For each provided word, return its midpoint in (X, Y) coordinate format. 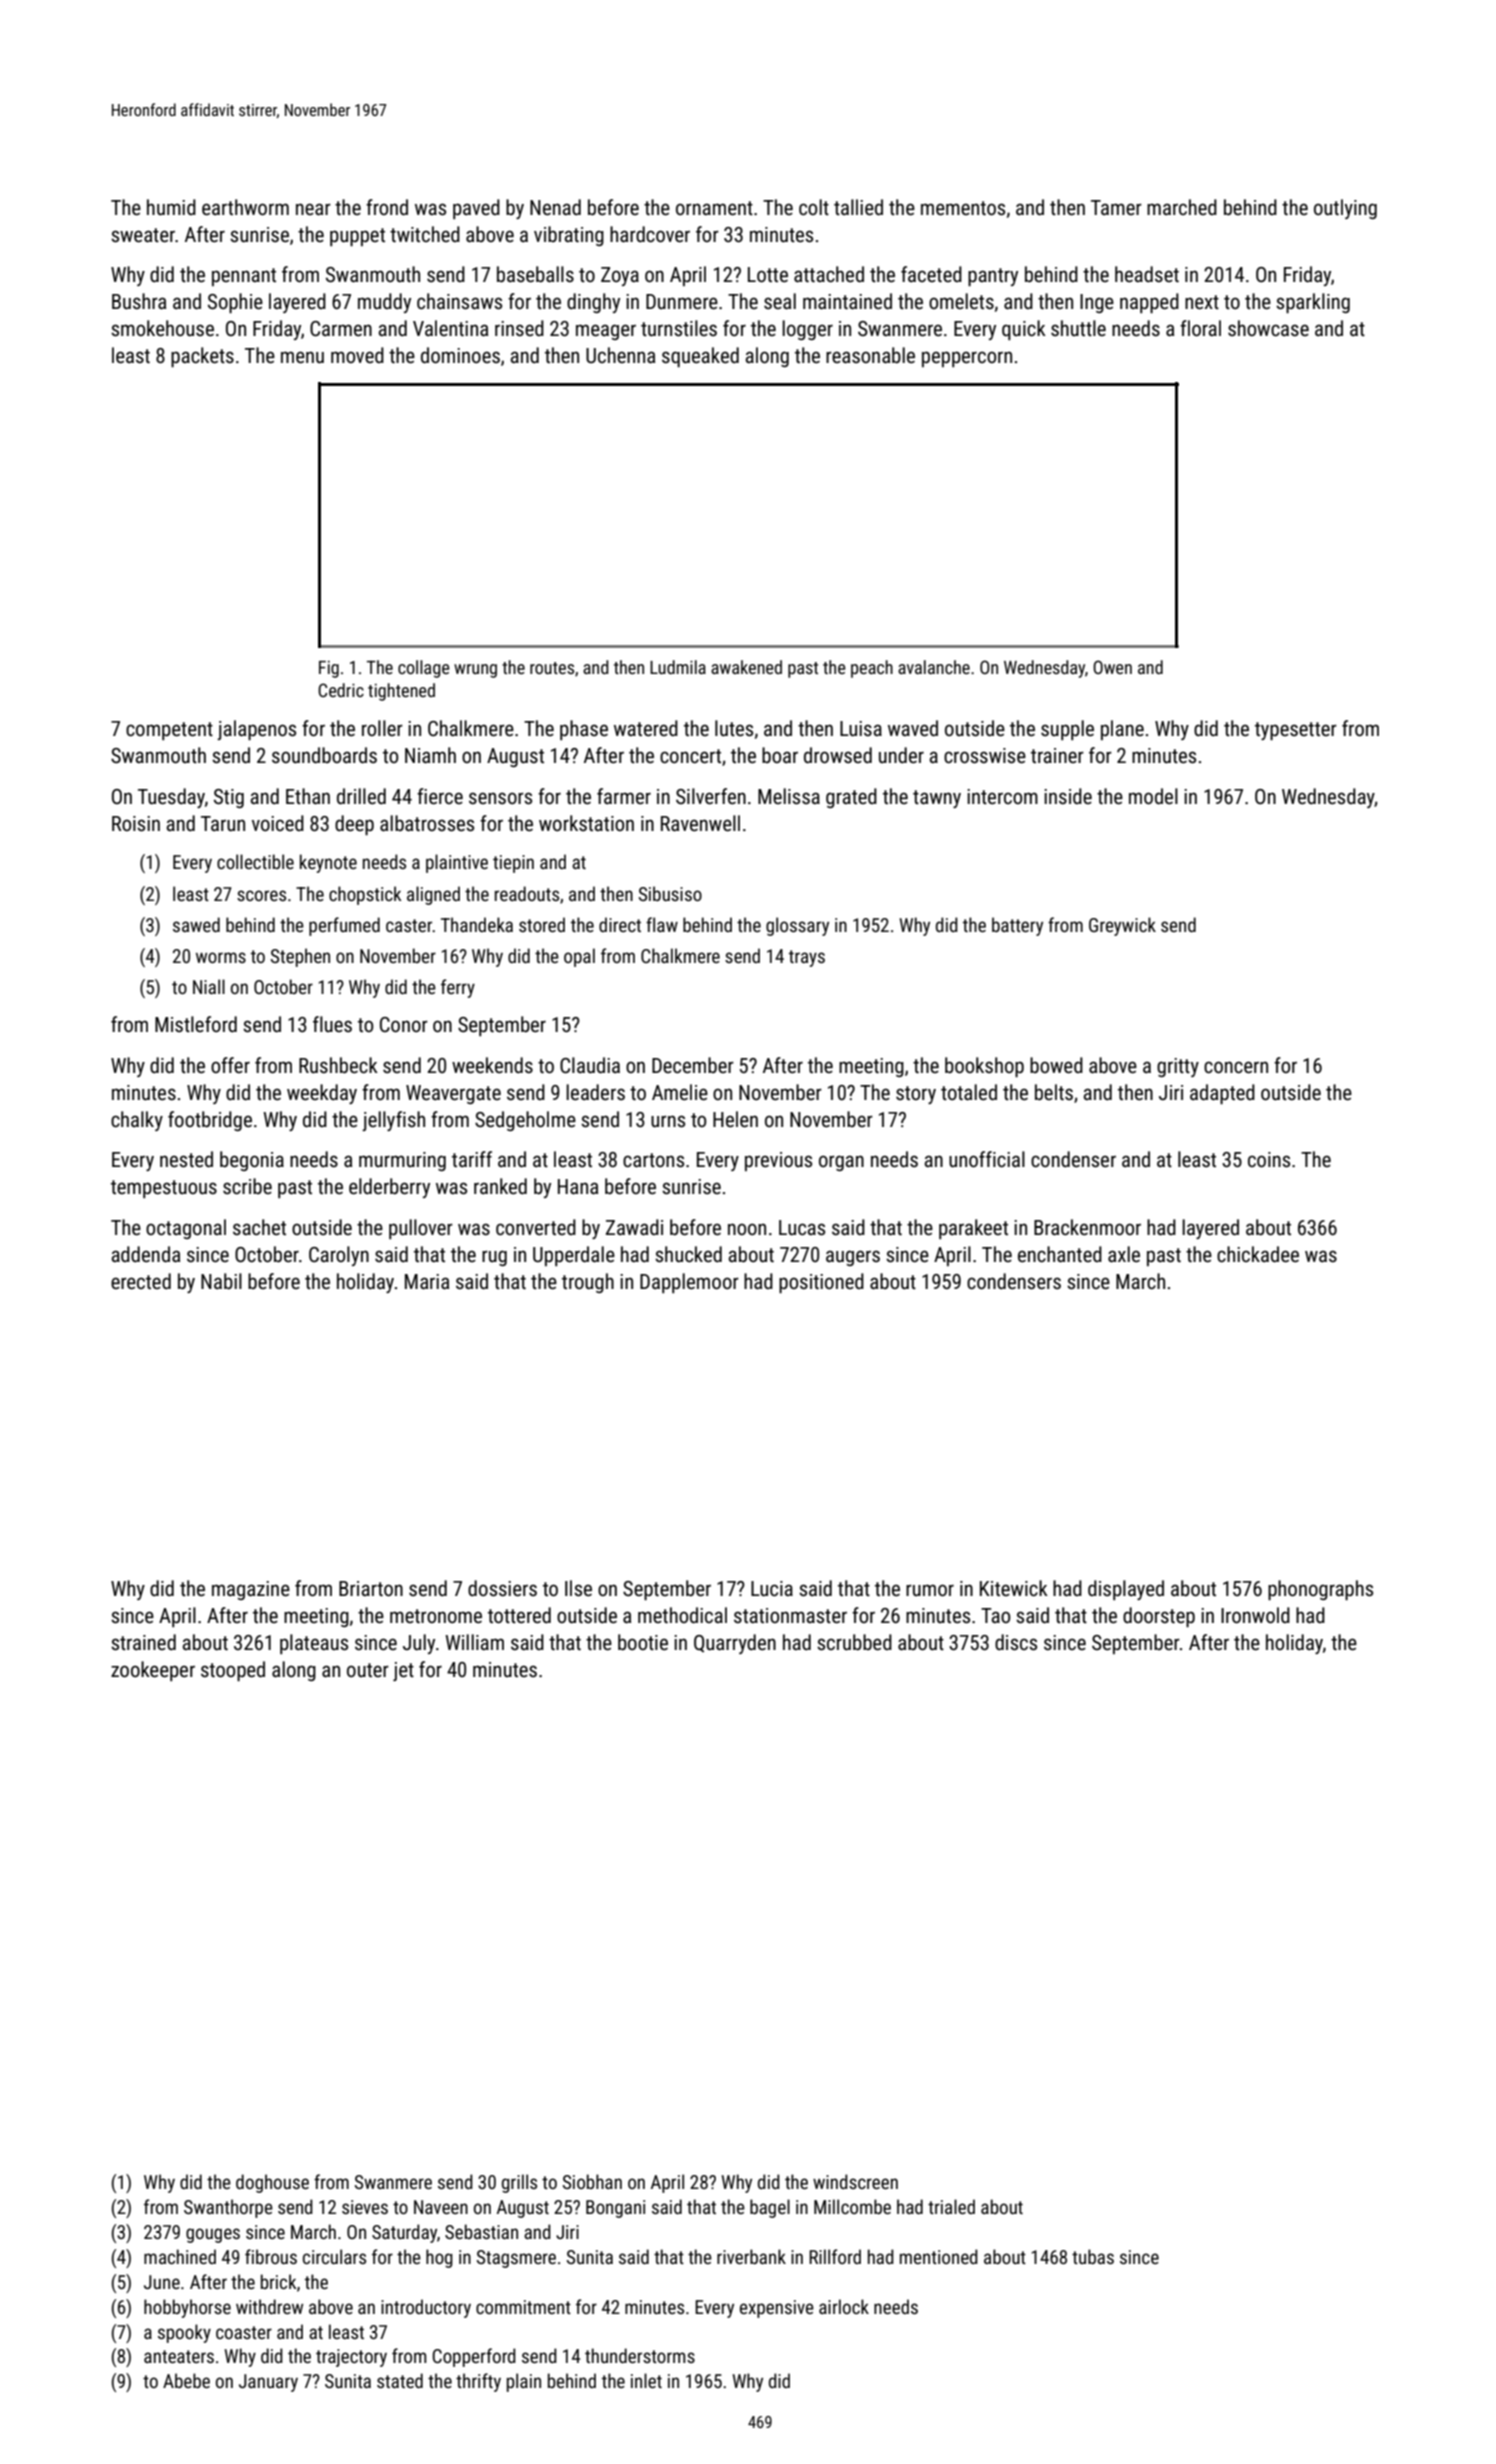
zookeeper (153, 1671)
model (1153, 796)
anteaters (179, 2356)
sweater (143, 235)
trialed (951, 2206)
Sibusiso (670, 893)
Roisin (136, 824)
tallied (858, 207)
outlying (1345, 209)
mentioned (939, 2256)
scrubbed (854, 1642)
